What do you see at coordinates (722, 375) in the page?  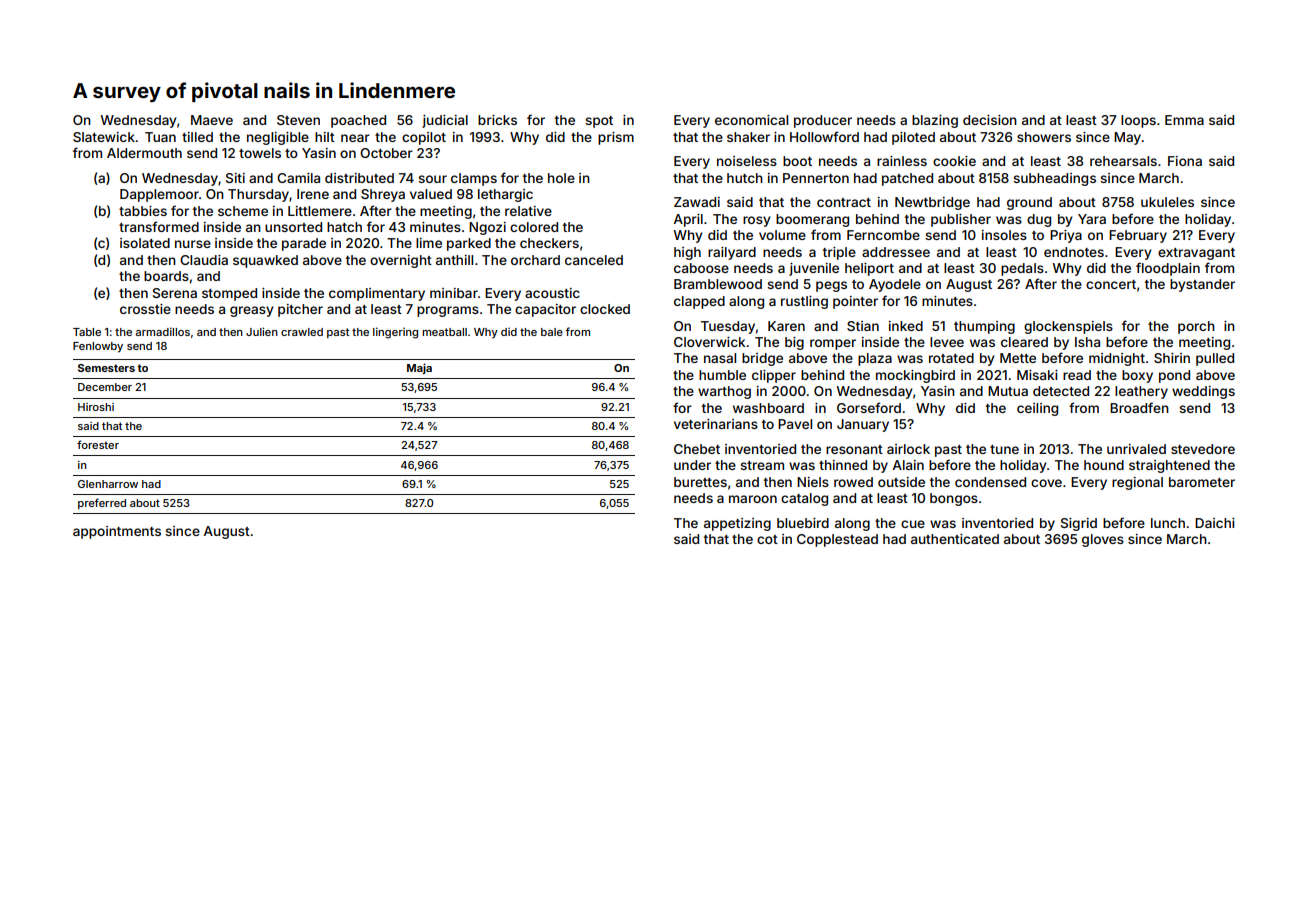 I see `humble` at bounding box center [722, 375].
